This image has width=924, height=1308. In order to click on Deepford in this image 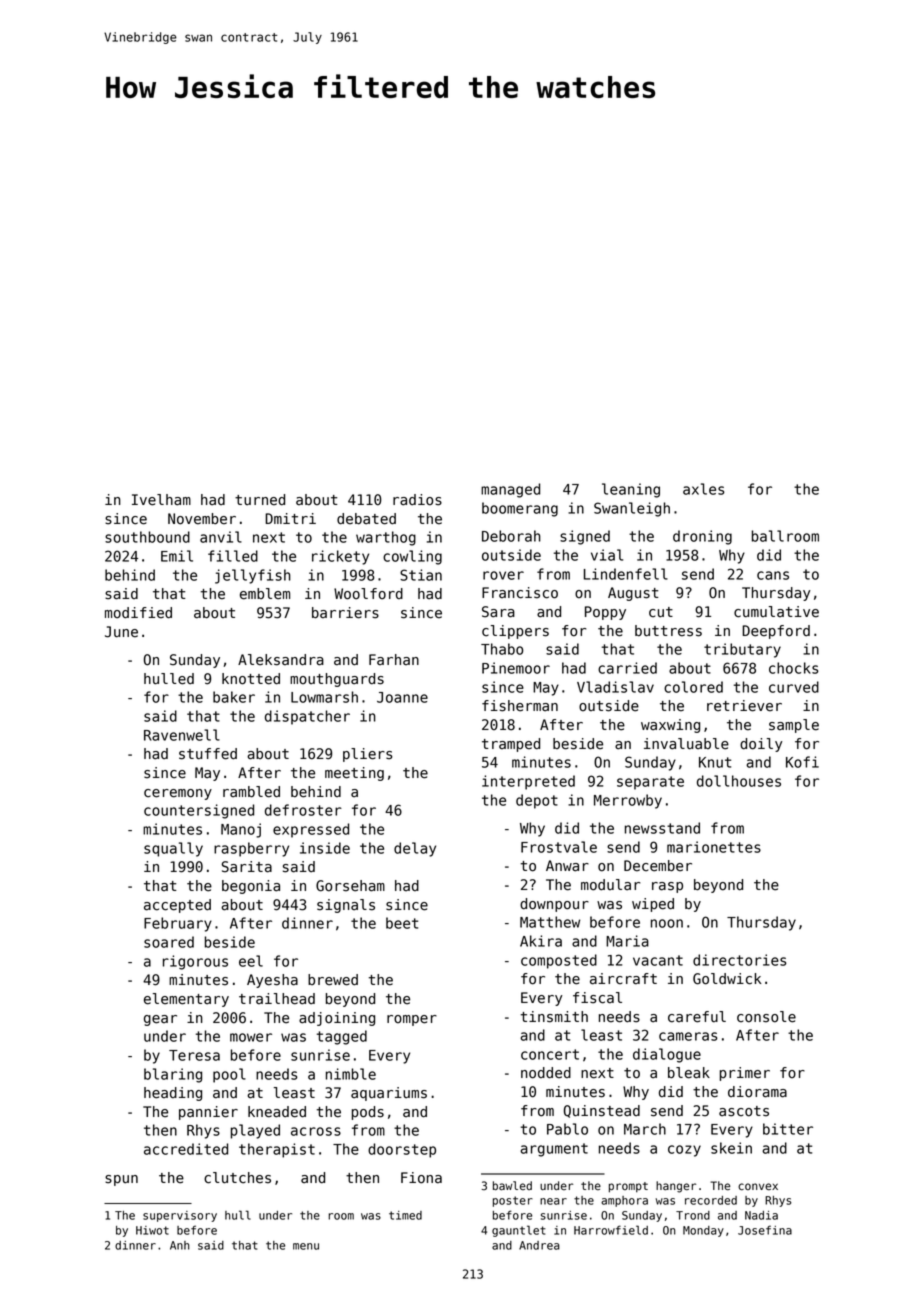, I will do `click(776, 632)`.
